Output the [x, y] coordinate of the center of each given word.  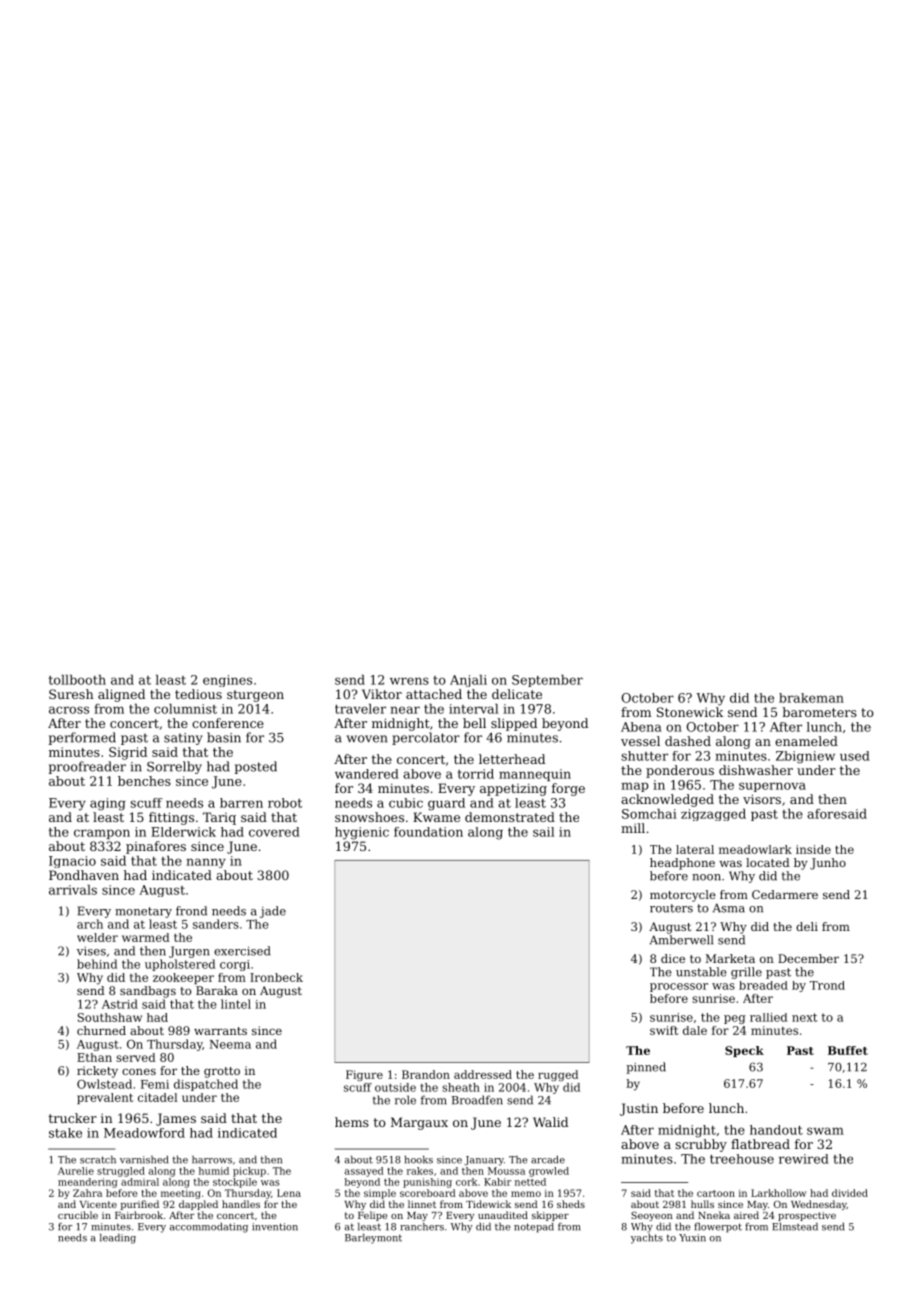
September [547, 681]
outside [395, 1087]
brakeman [811, 698]
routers [671, 908]
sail [543, 832]
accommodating [209, 1228]
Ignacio [72, 862]
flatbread [760, 1144]
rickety [97, 1072]
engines [227, 681]
